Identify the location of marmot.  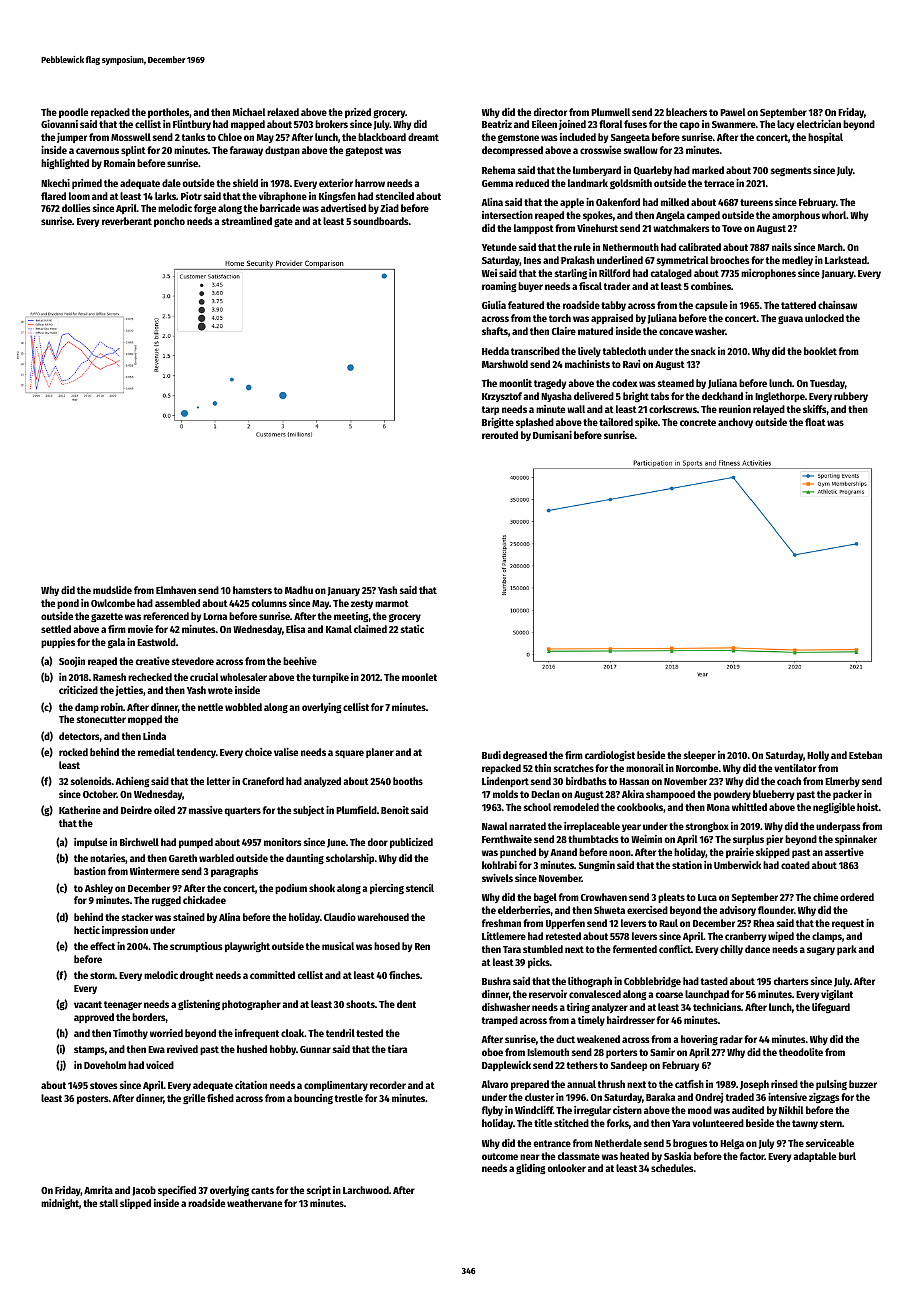
(392, 603).
